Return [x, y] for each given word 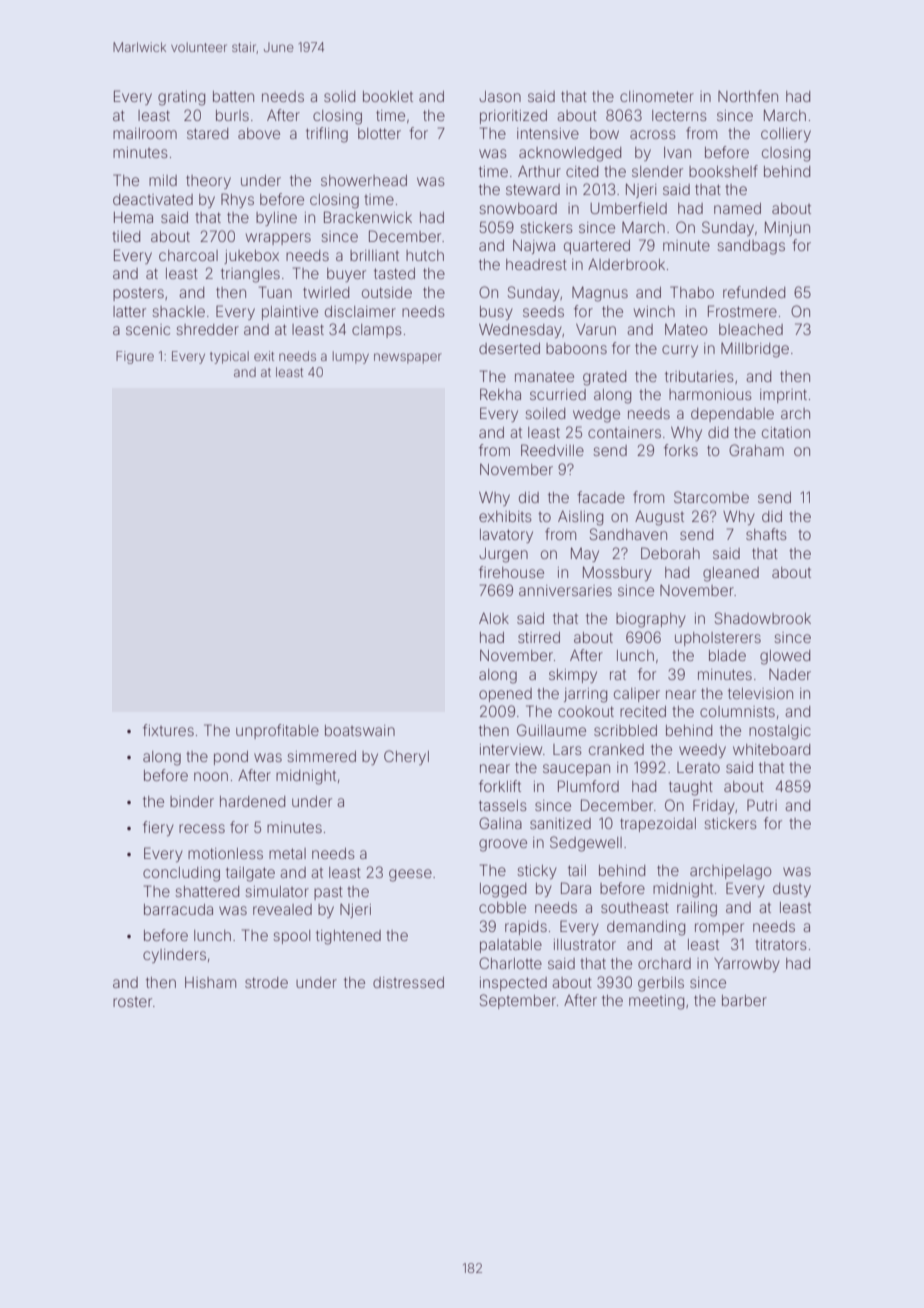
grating [181, 98]
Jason [500, 96]
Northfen [748, 96]
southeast [635, 907]
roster [132, 1002]
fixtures [168, 730]
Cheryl [406, 757]
